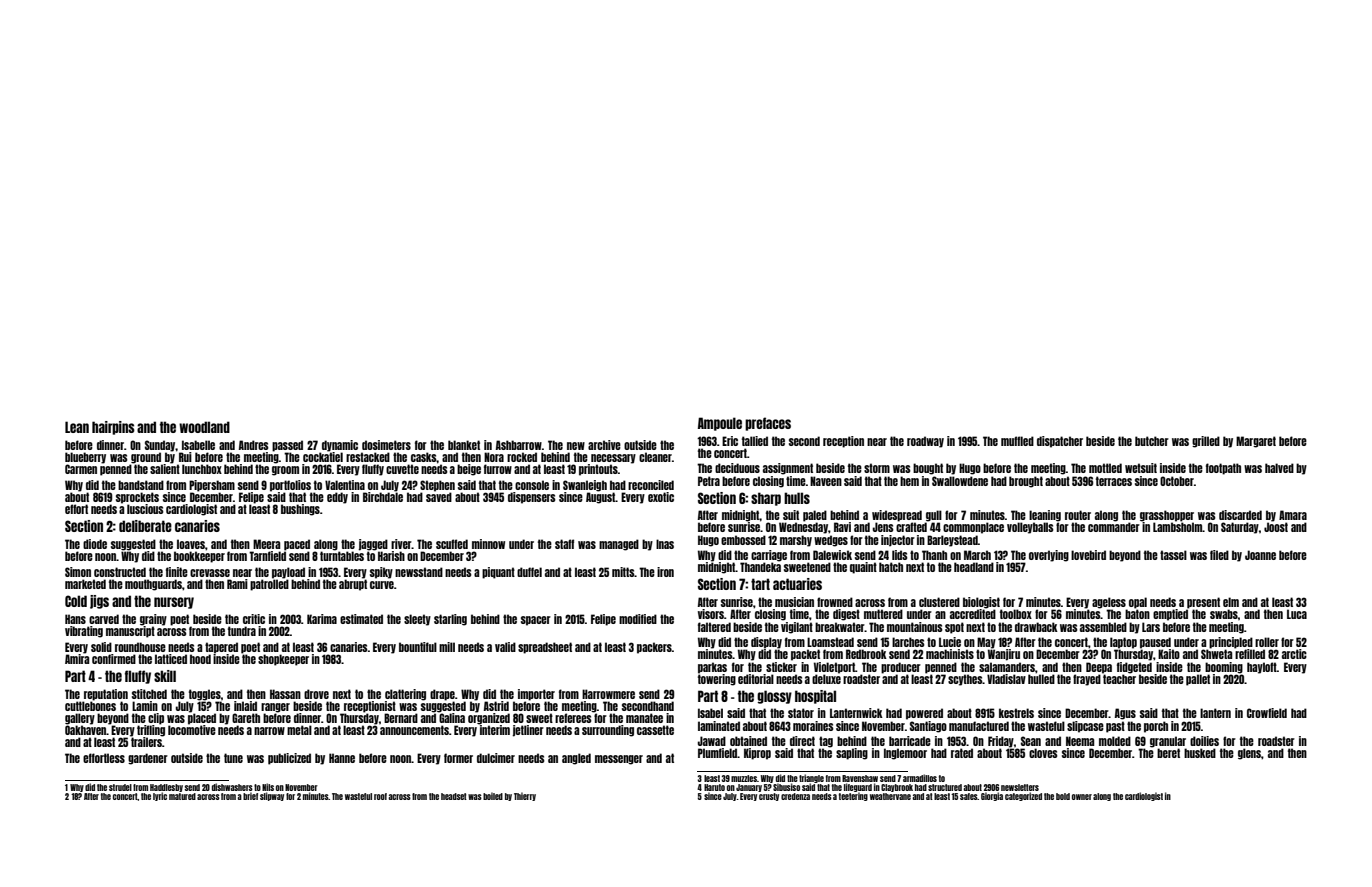  I want to click on gardener, so click(148, 759).
